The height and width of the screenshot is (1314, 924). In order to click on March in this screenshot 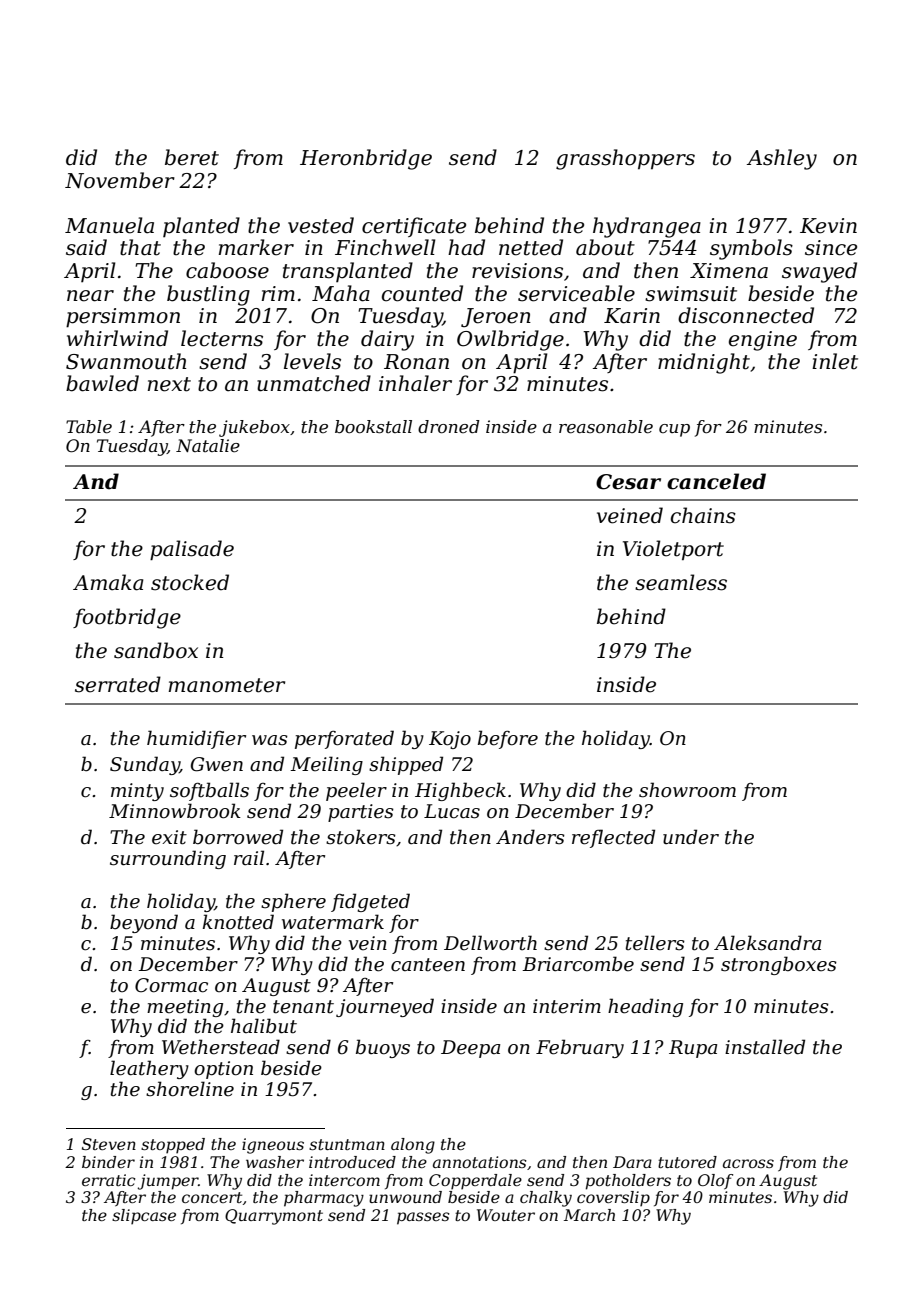, I will do `click(589, 1215)`.
